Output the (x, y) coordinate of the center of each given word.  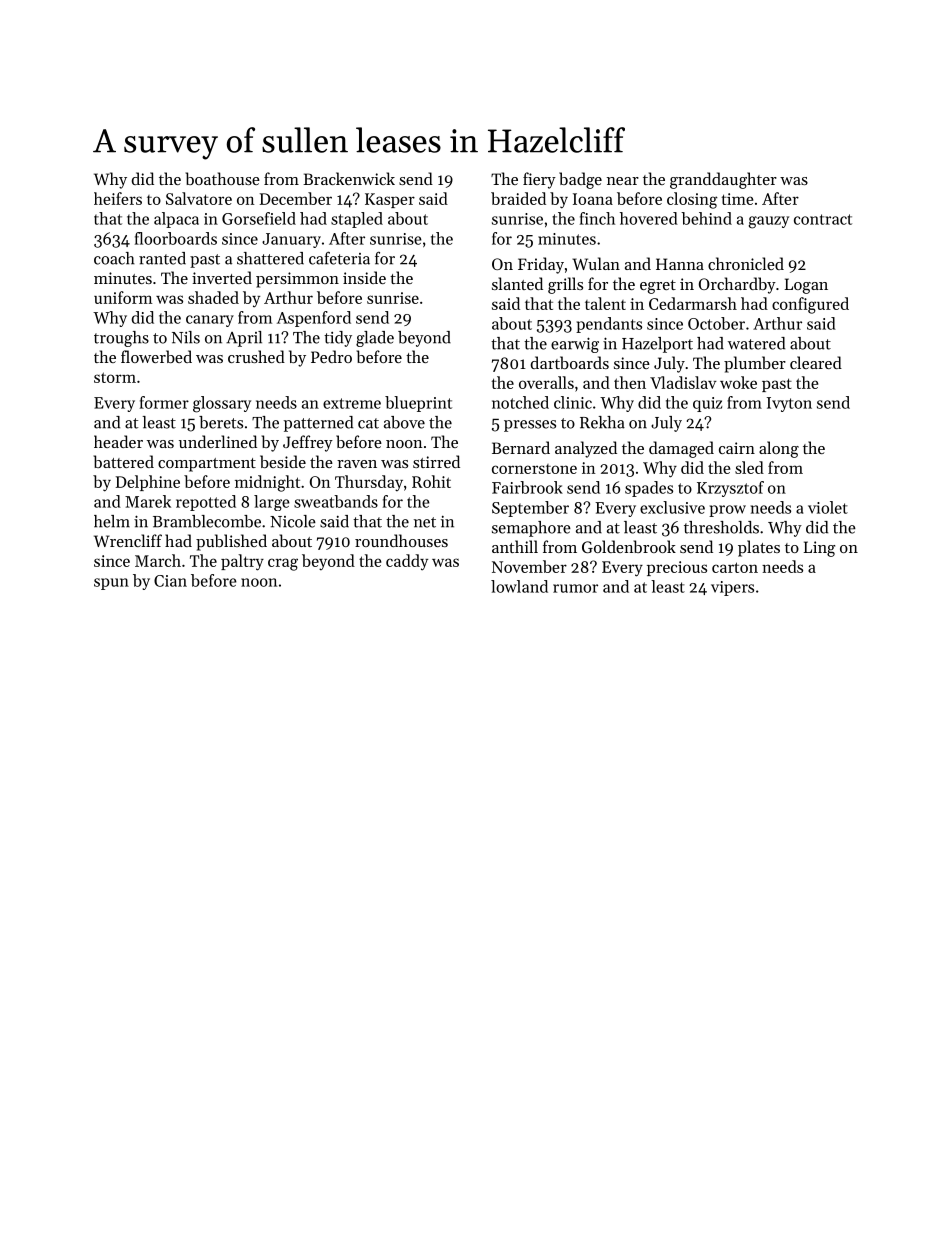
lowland (519, 586)
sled (749, 467)
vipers (732, 588)
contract (823, 219)
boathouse (223, 178)
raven (357, 464)
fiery (539, 180)
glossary (222, 404)
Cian (170, 581)
